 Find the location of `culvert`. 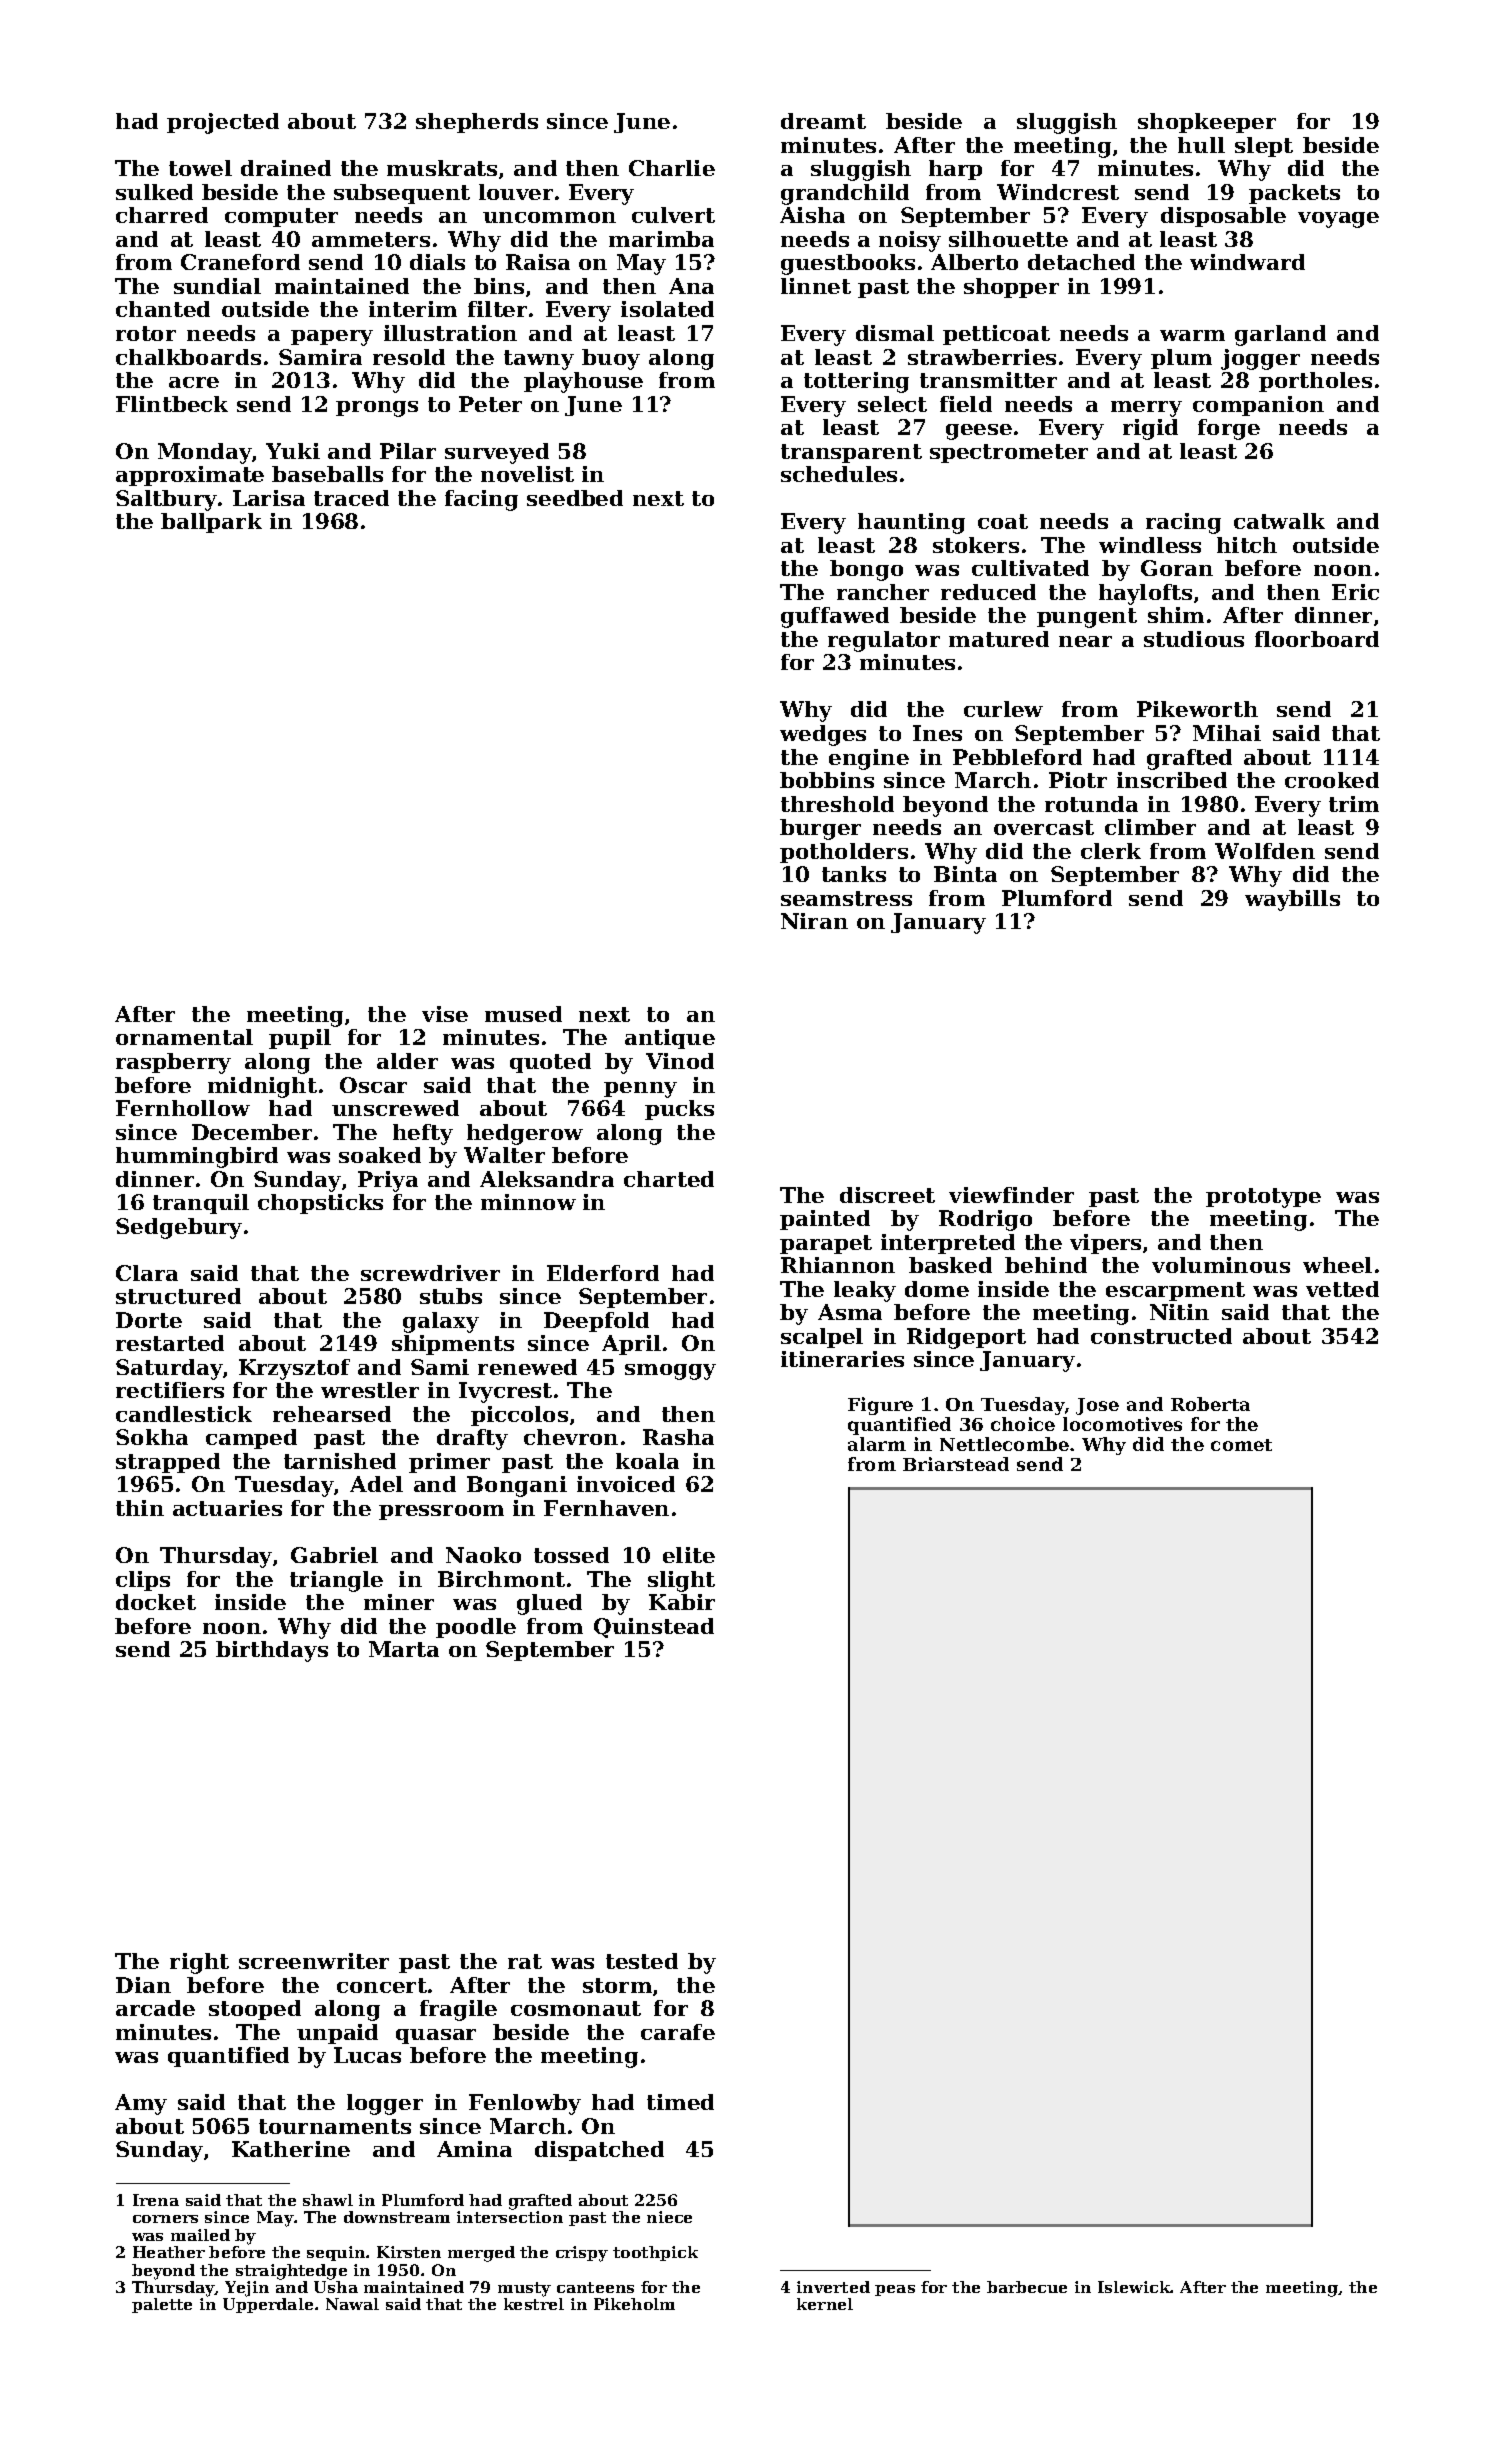

culvert is located at coordinates (673, 215).
